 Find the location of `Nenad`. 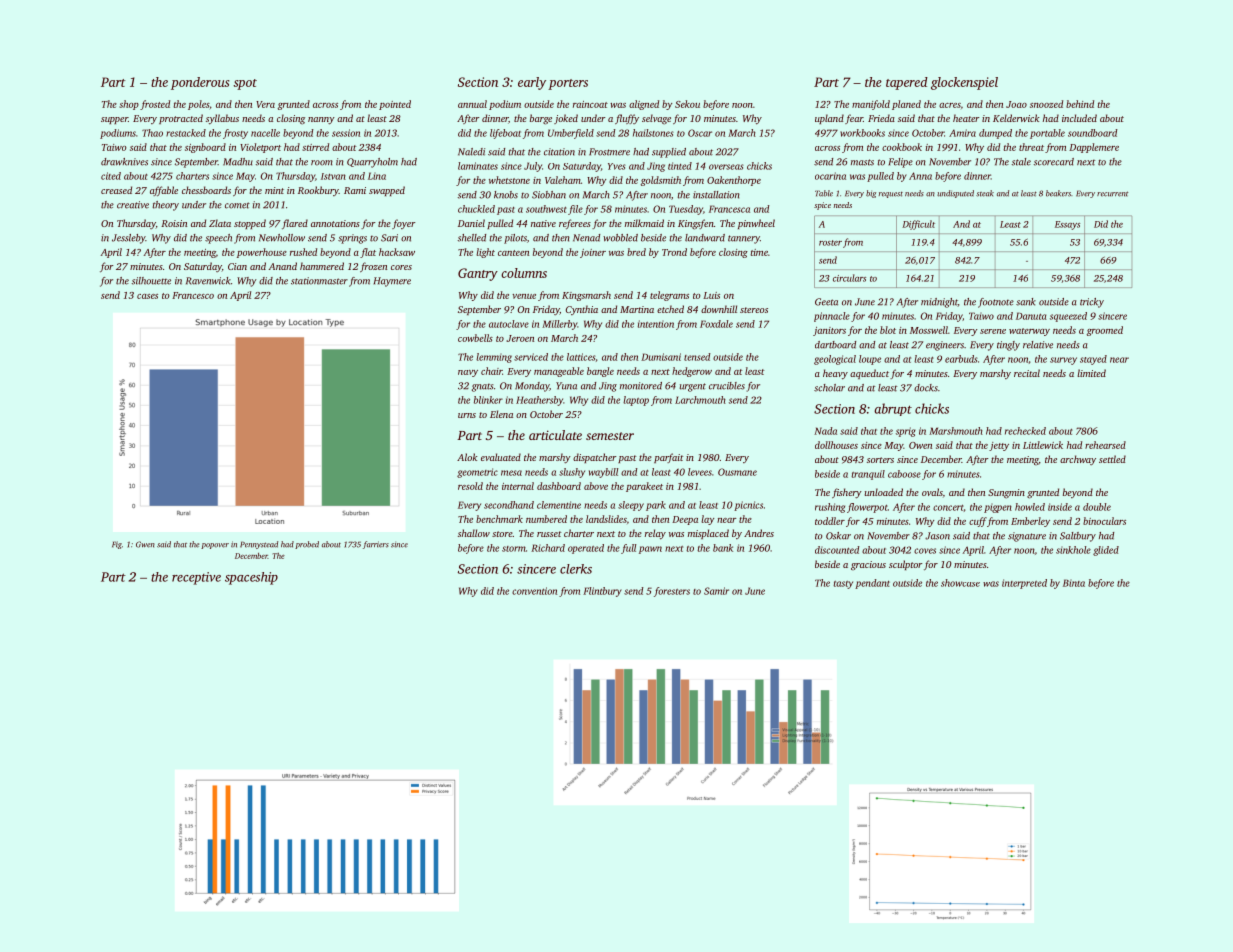

Nenad is located at coordinates (586, 238).
